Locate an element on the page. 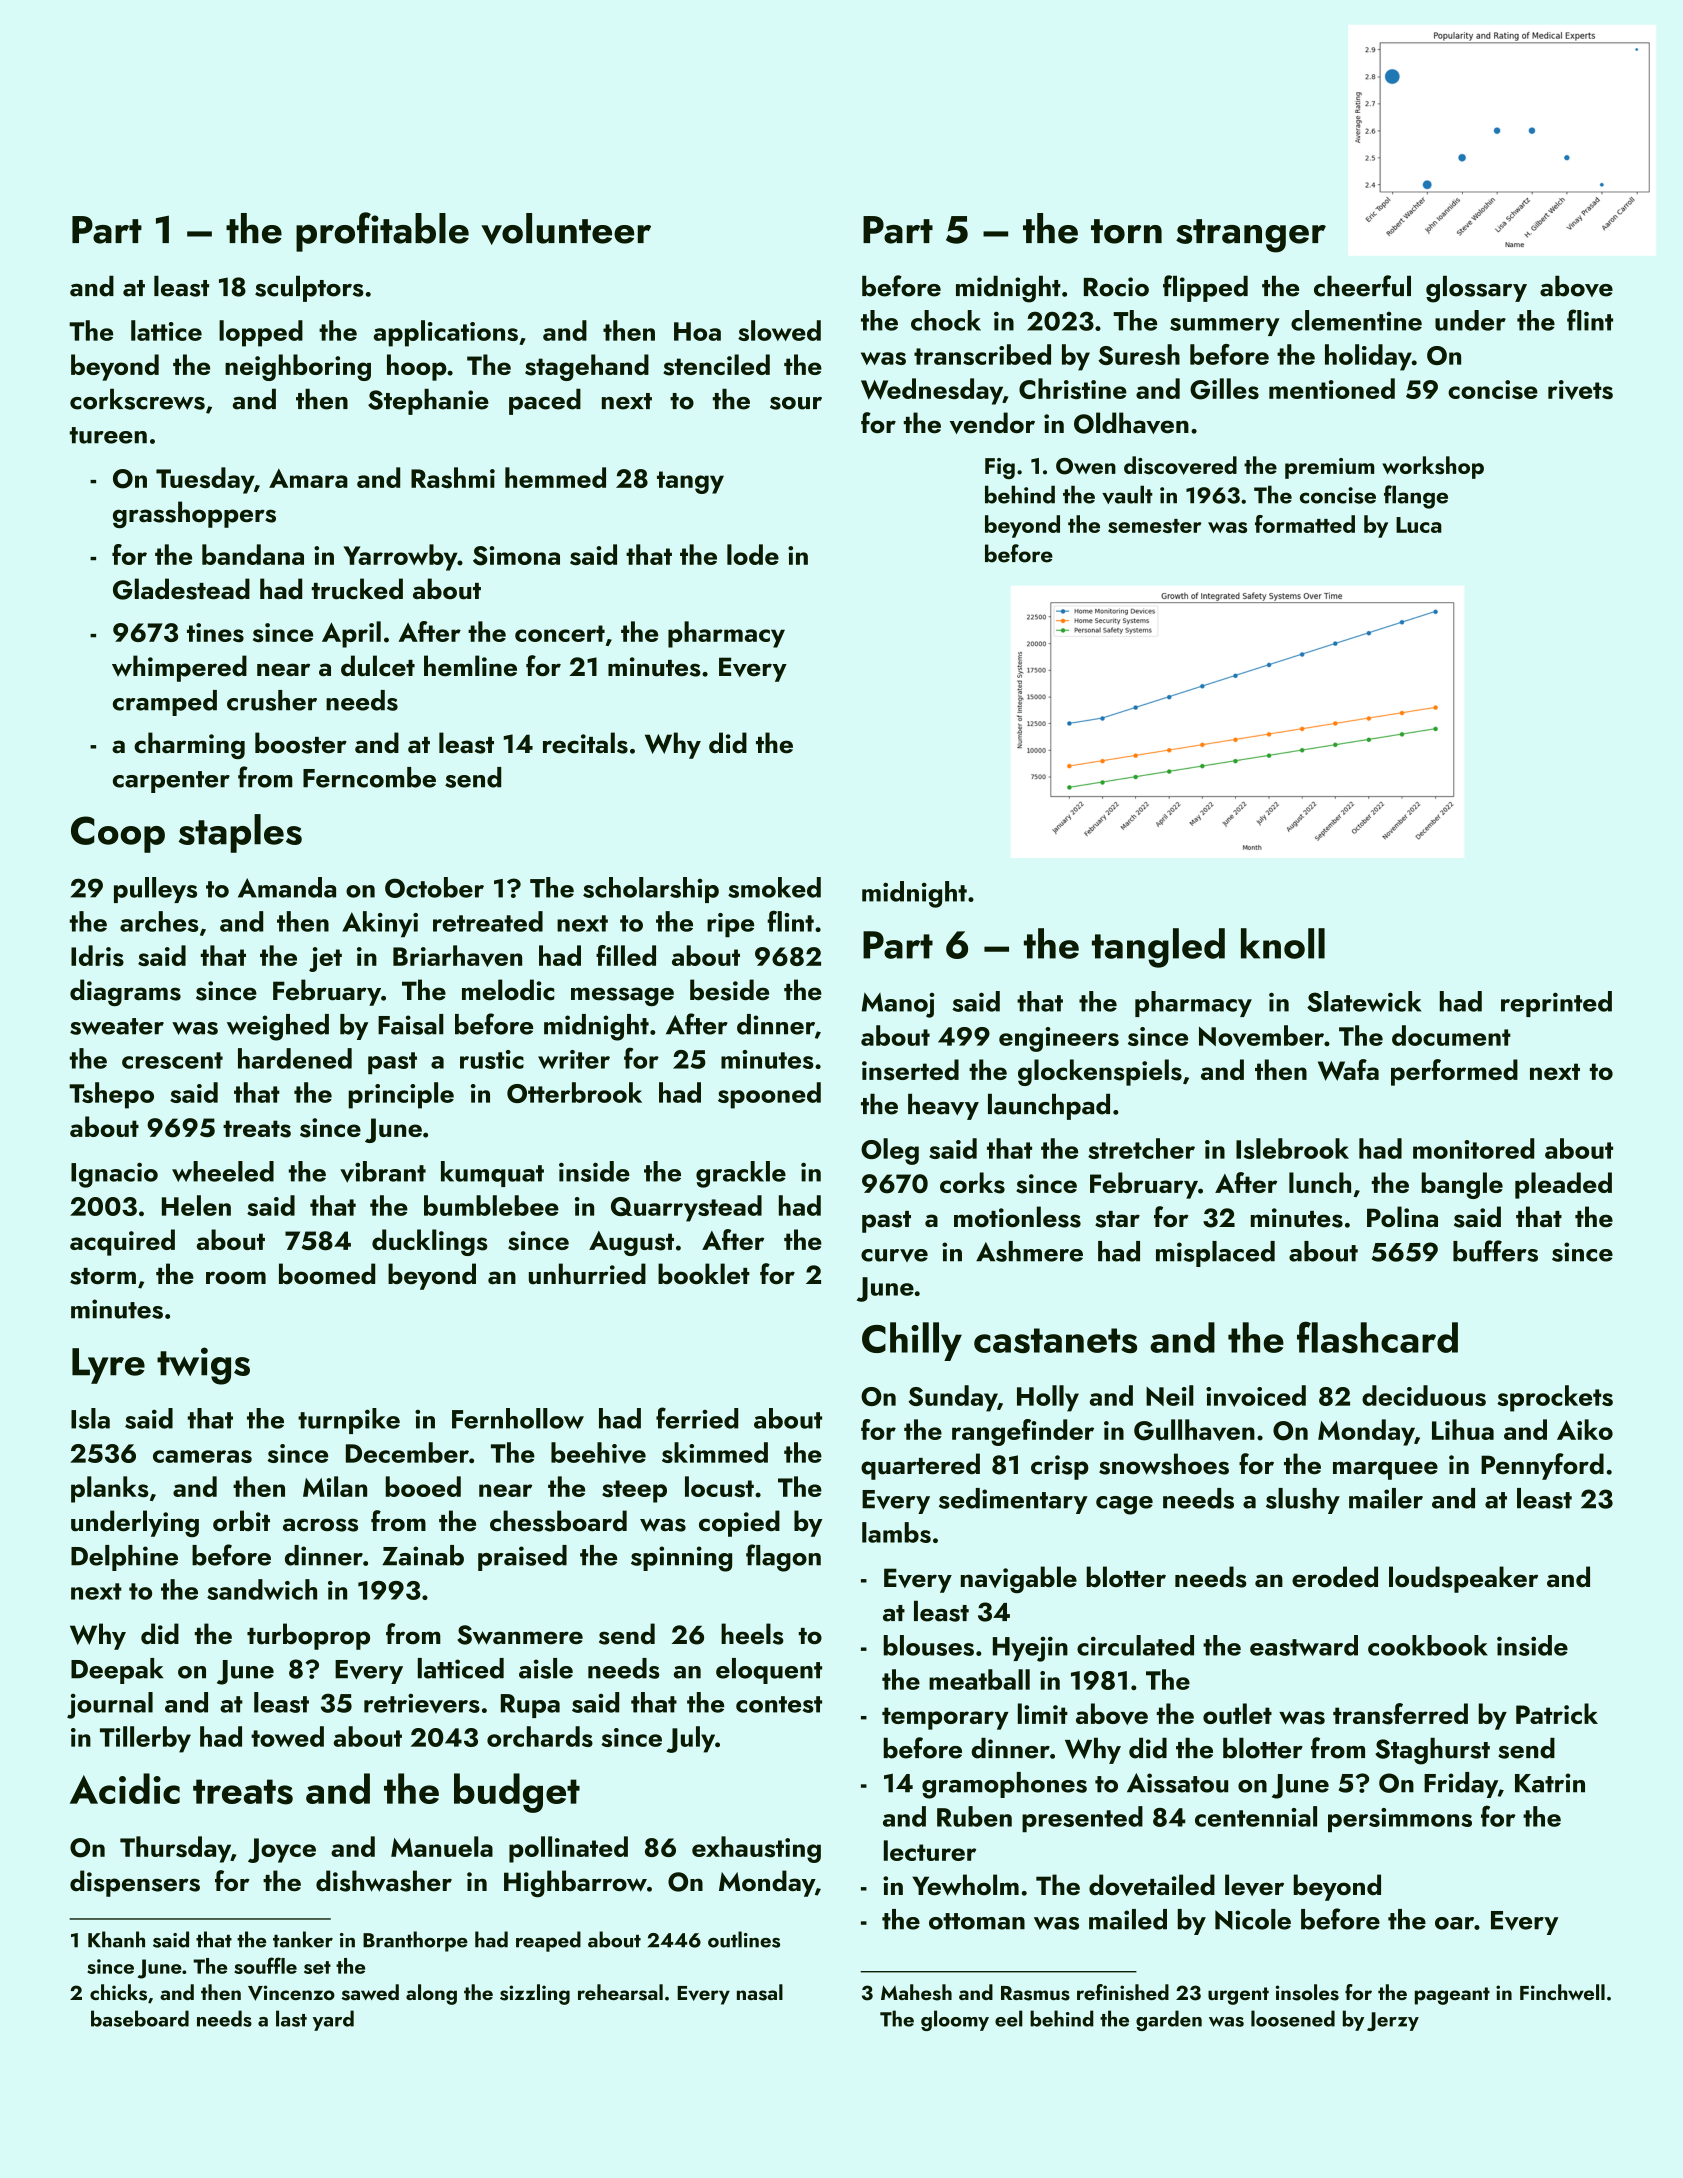 Image resolution: width=1683 pixels, height=2178 pixels. beside is located at coordinates (729, 990).
